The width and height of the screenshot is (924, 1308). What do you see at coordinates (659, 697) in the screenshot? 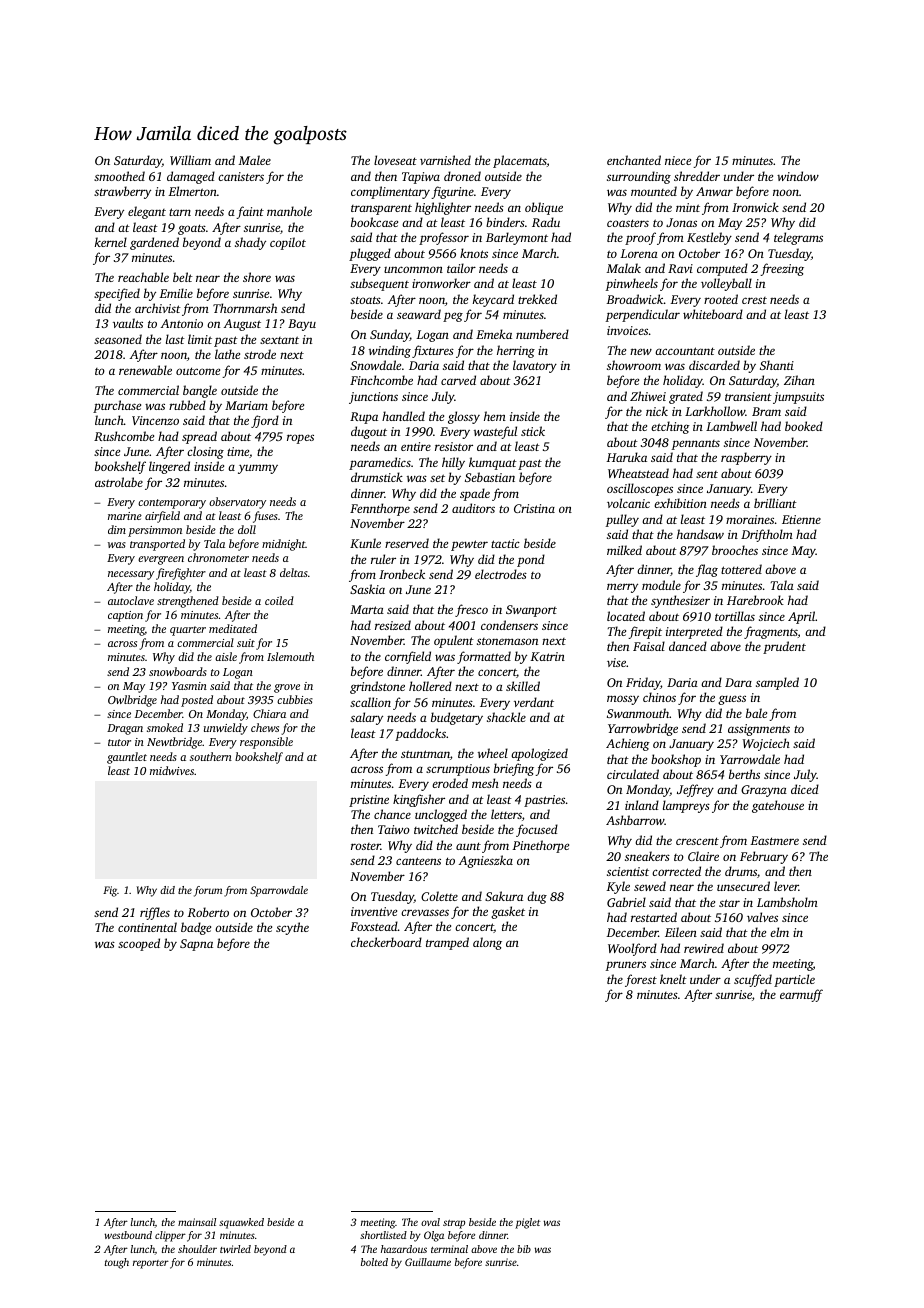
I see `chinos` at bounding box center [659, 697].
